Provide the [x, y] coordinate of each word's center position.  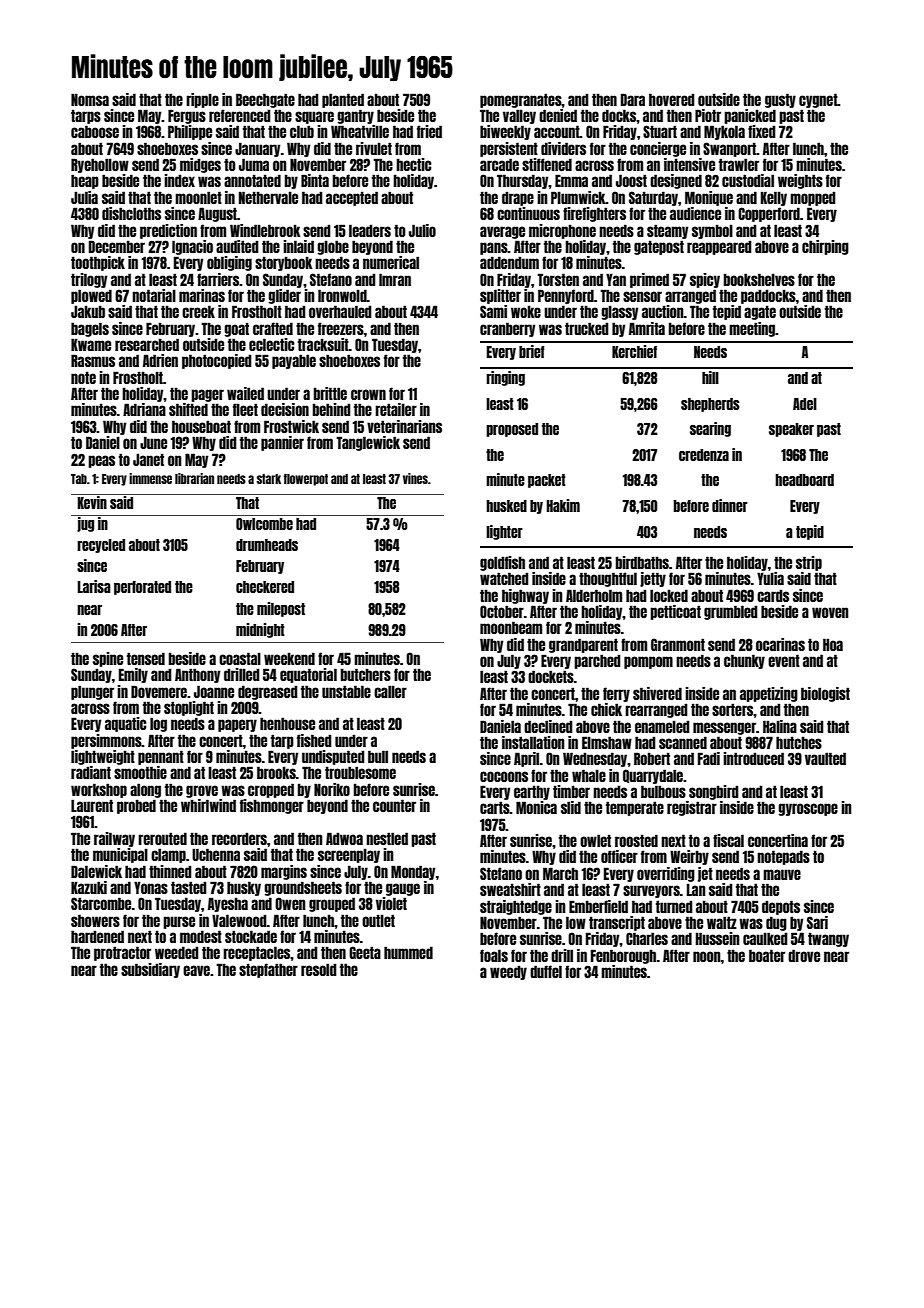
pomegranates [521, 100]
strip [809, 563]
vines [415, 478]
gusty [780, 100]
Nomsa [90, 99]
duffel [546, 971]
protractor [122, 953]
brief [532, 351]
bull [378, 756]
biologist [825, 694]
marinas [202, 295]
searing [710, 429]
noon [707, 956]
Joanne [214, 691]
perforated [142, 588]
